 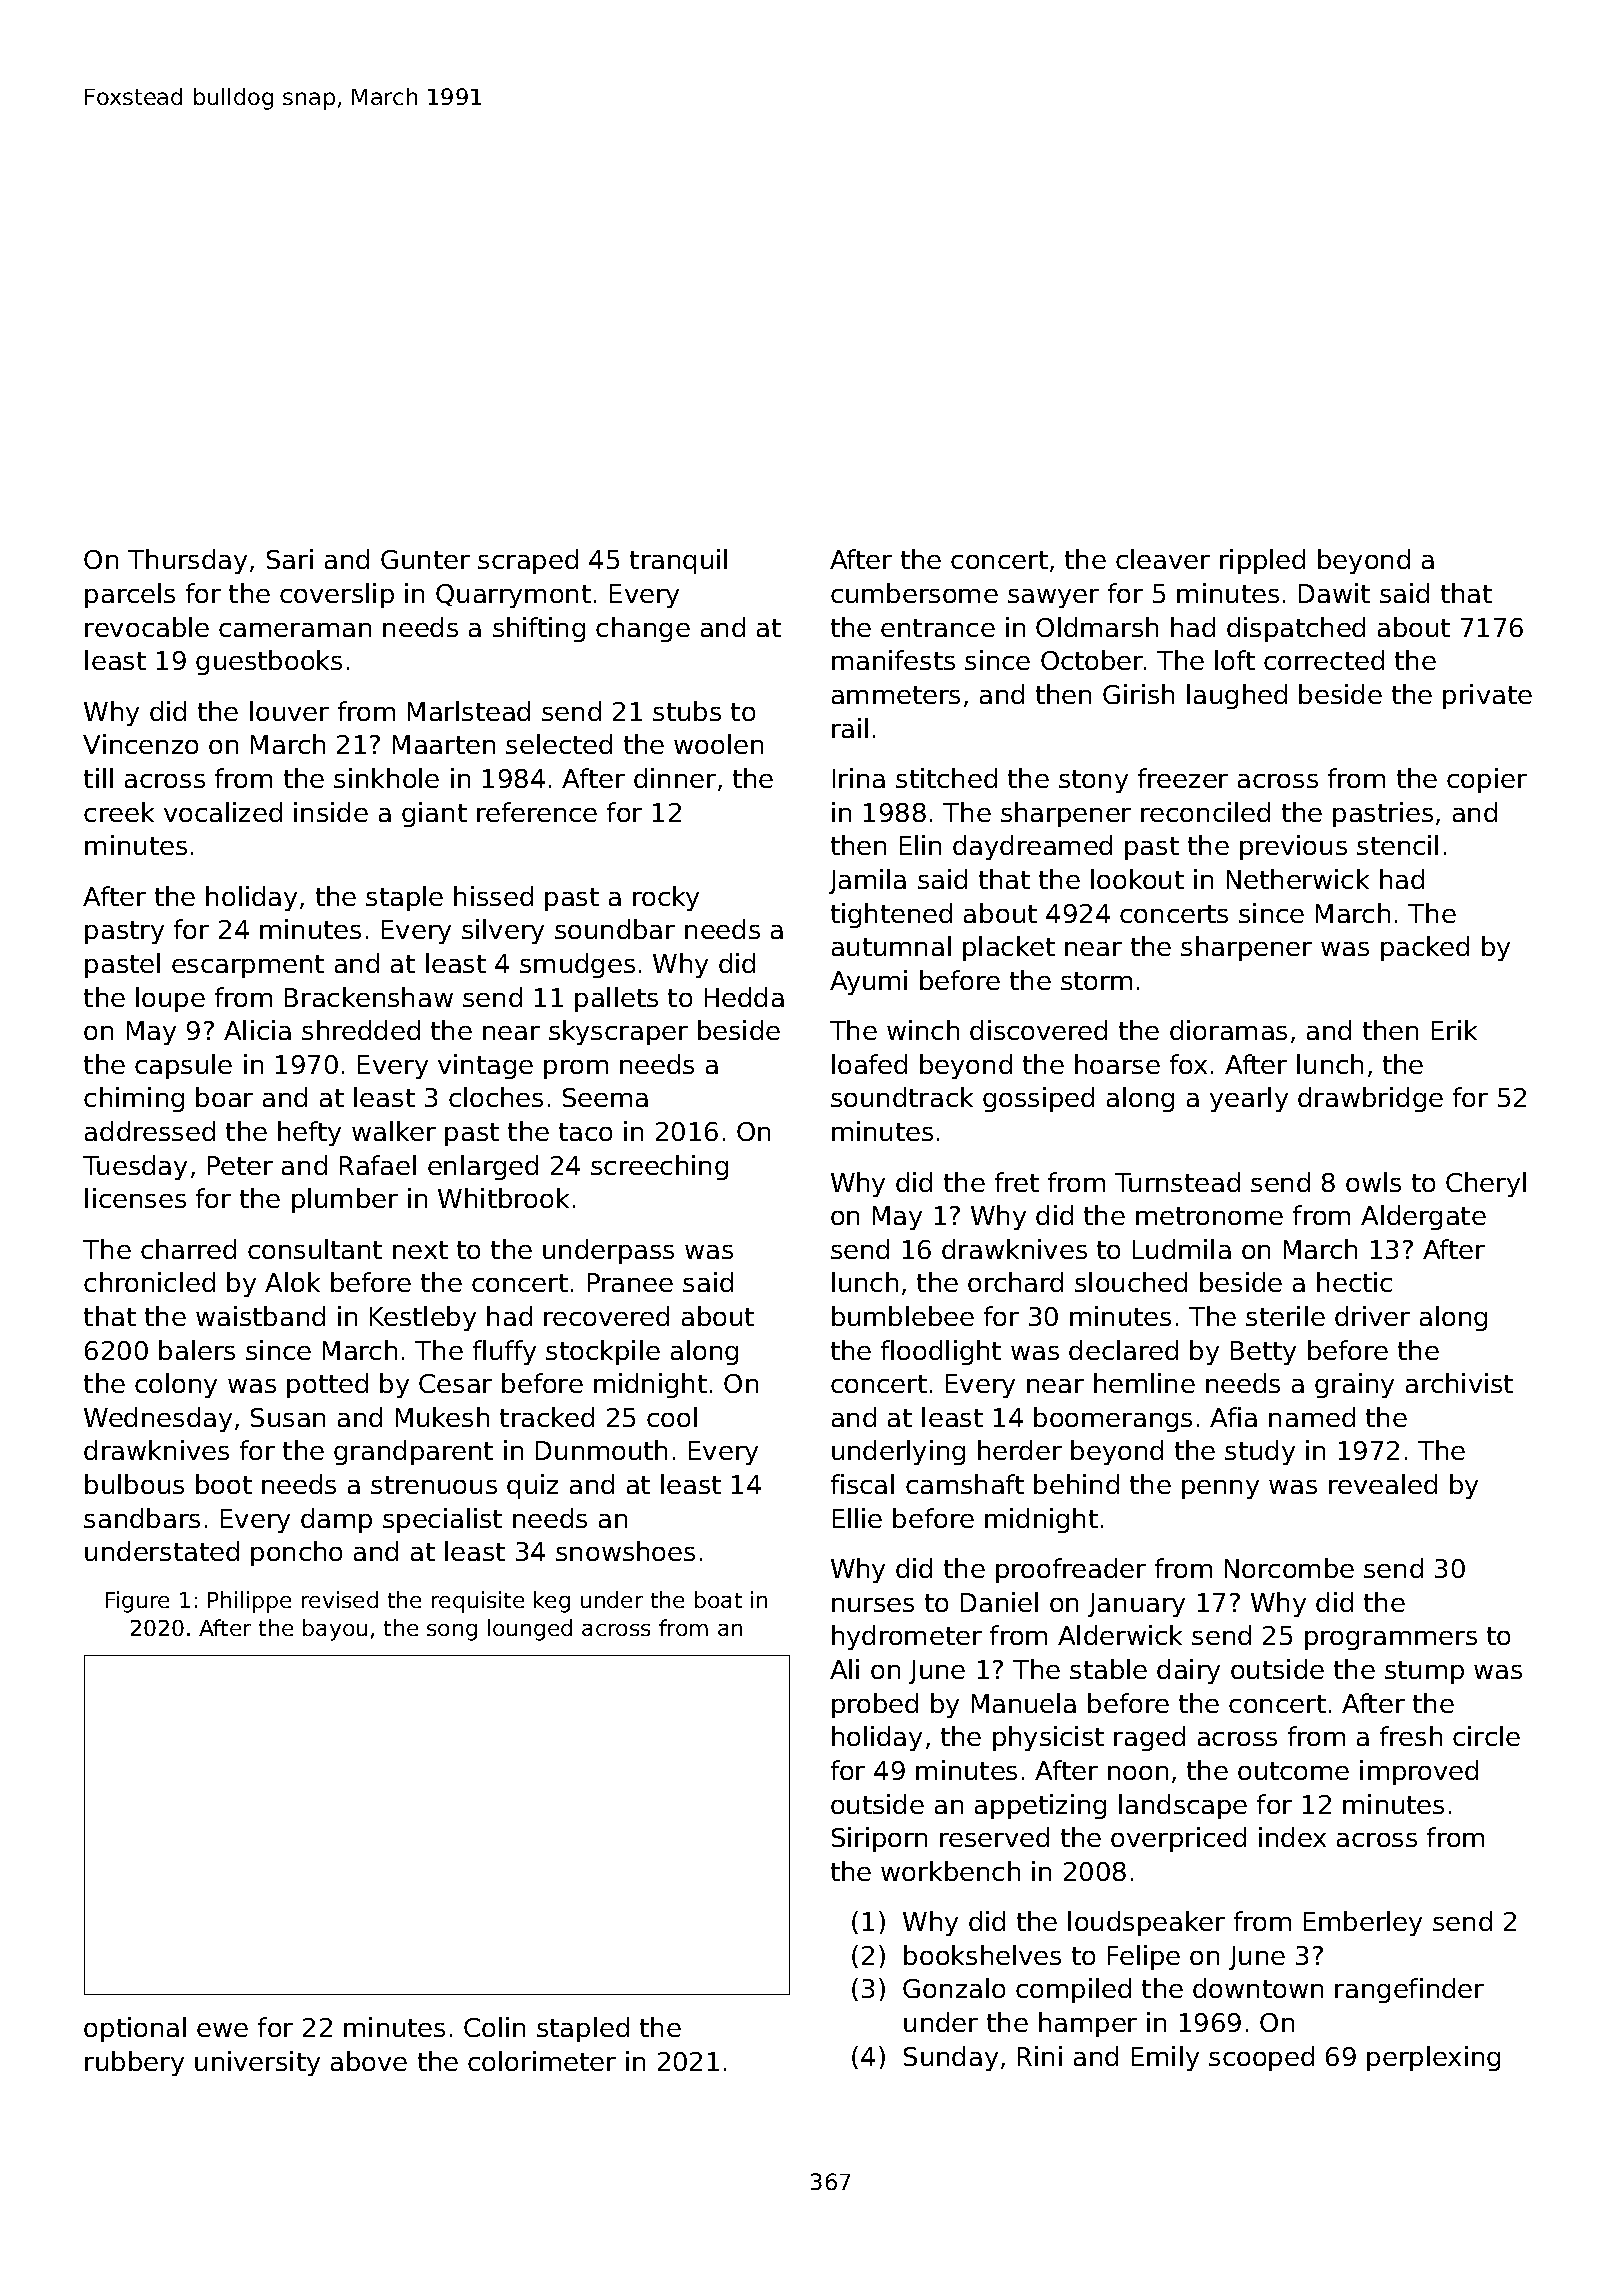 I want to click on screeching, so click(x=659, y=1167).
